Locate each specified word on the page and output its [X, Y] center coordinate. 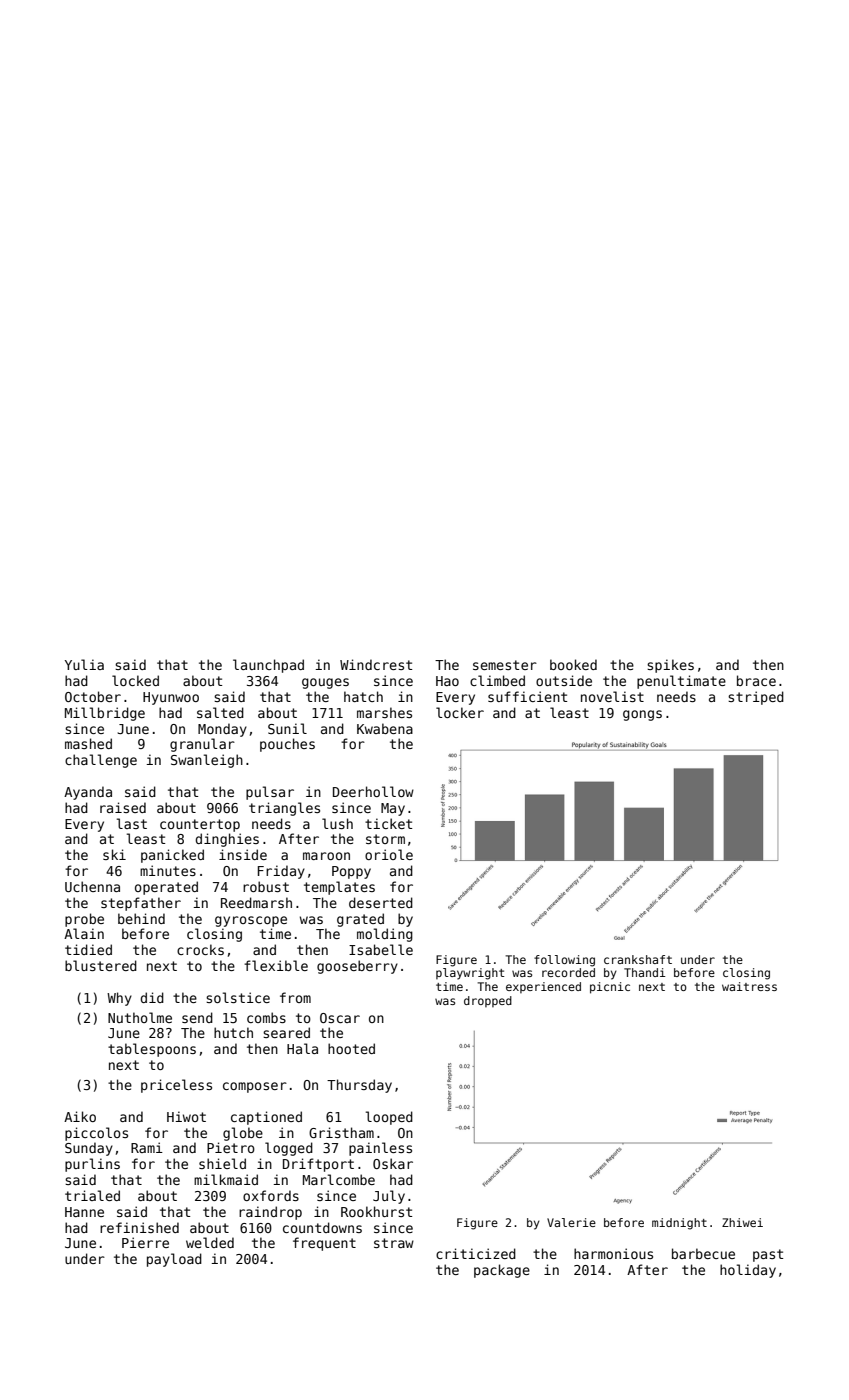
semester [505, 665]
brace [756, 680]
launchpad [268, 666]
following [564, 961]
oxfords [271, 1195]
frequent [324, 1244]
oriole [389, 854]
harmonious [613, 1253]
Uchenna [92, 886]
